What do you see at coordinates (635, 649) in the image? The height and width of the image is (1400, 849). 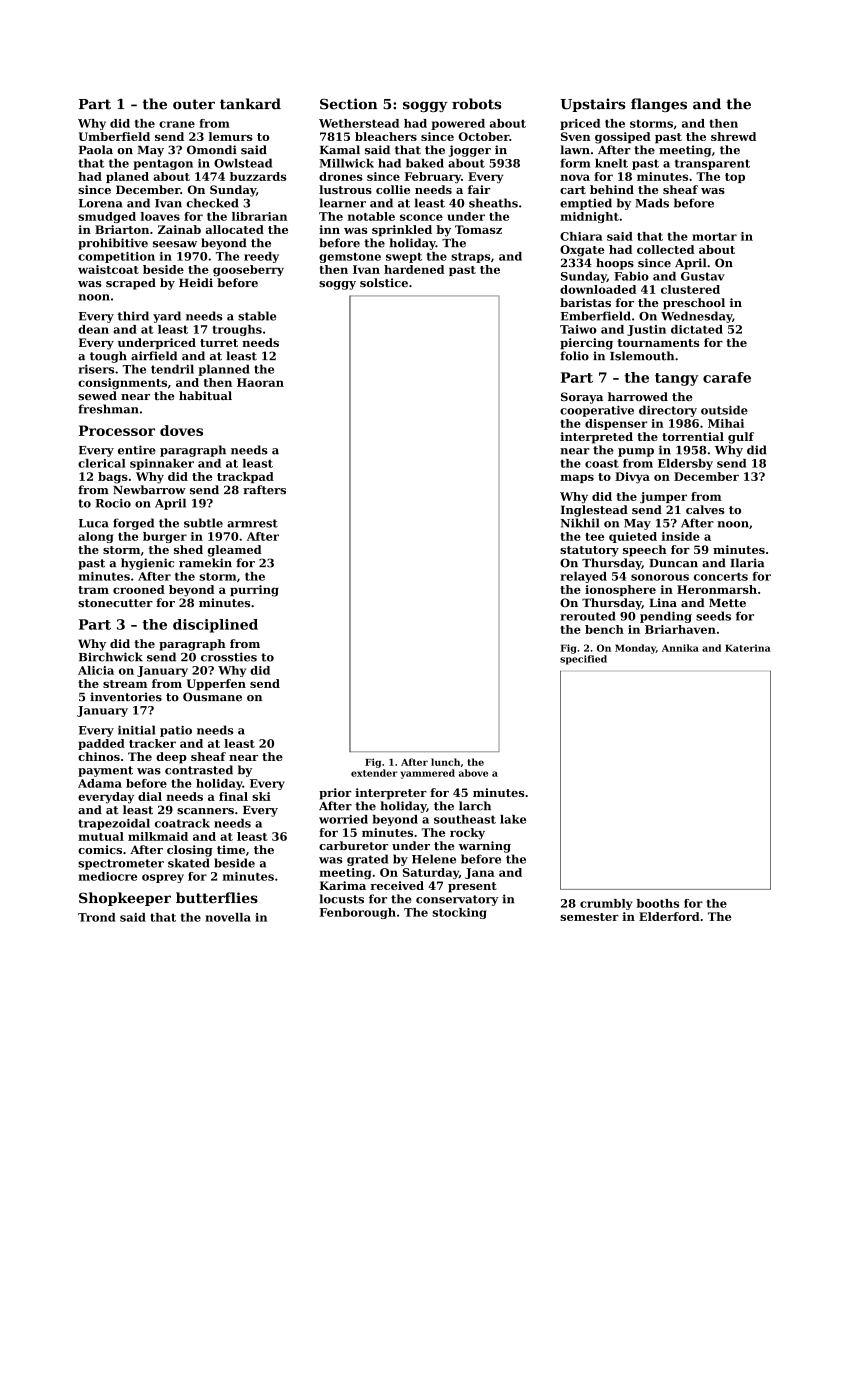 I see `Monday` at bounding box center [635, 649].
